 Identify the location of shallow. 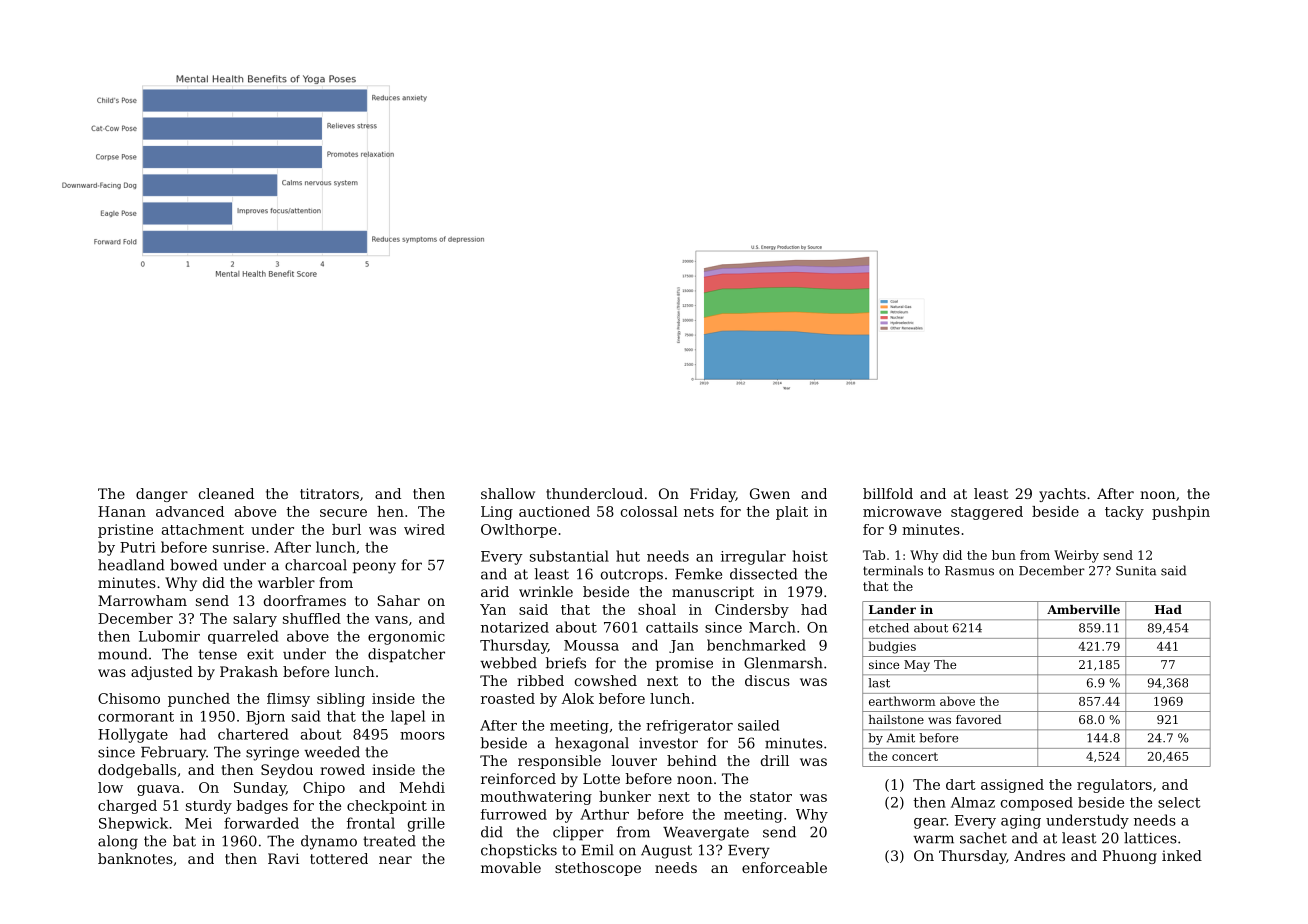
(508, 493).
